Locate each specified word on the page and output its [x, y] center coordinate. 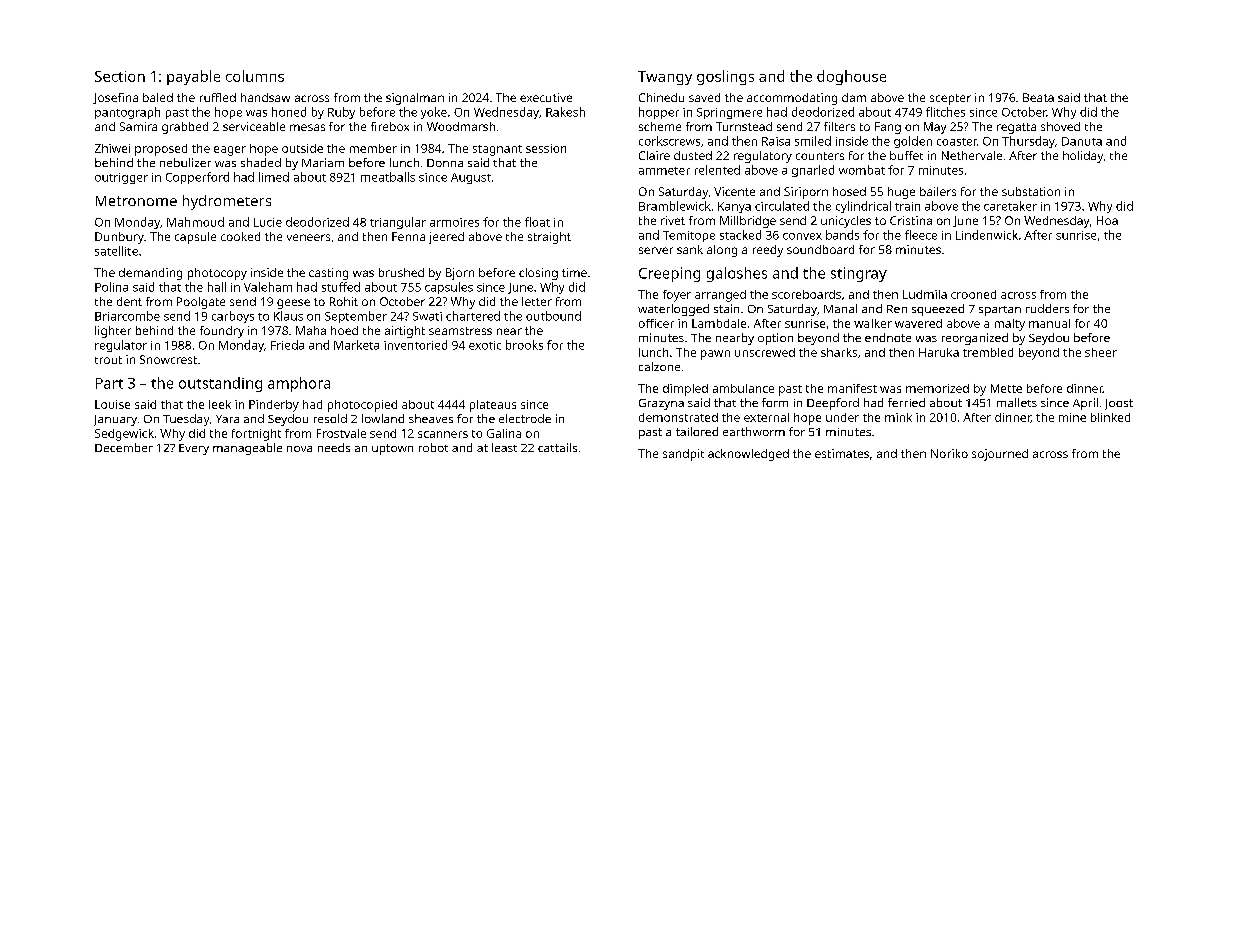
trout [108, 360]
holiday [1083, 157]
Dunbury [119, 238]
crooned [973, 294]
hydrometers [227, 202]
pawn [715, 355]
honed [289, 112]
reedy [768, 251]
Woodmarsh [461, 126]
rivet [673, 220]
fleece [921, 235]
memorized [937, 388]
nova [299, 449]
